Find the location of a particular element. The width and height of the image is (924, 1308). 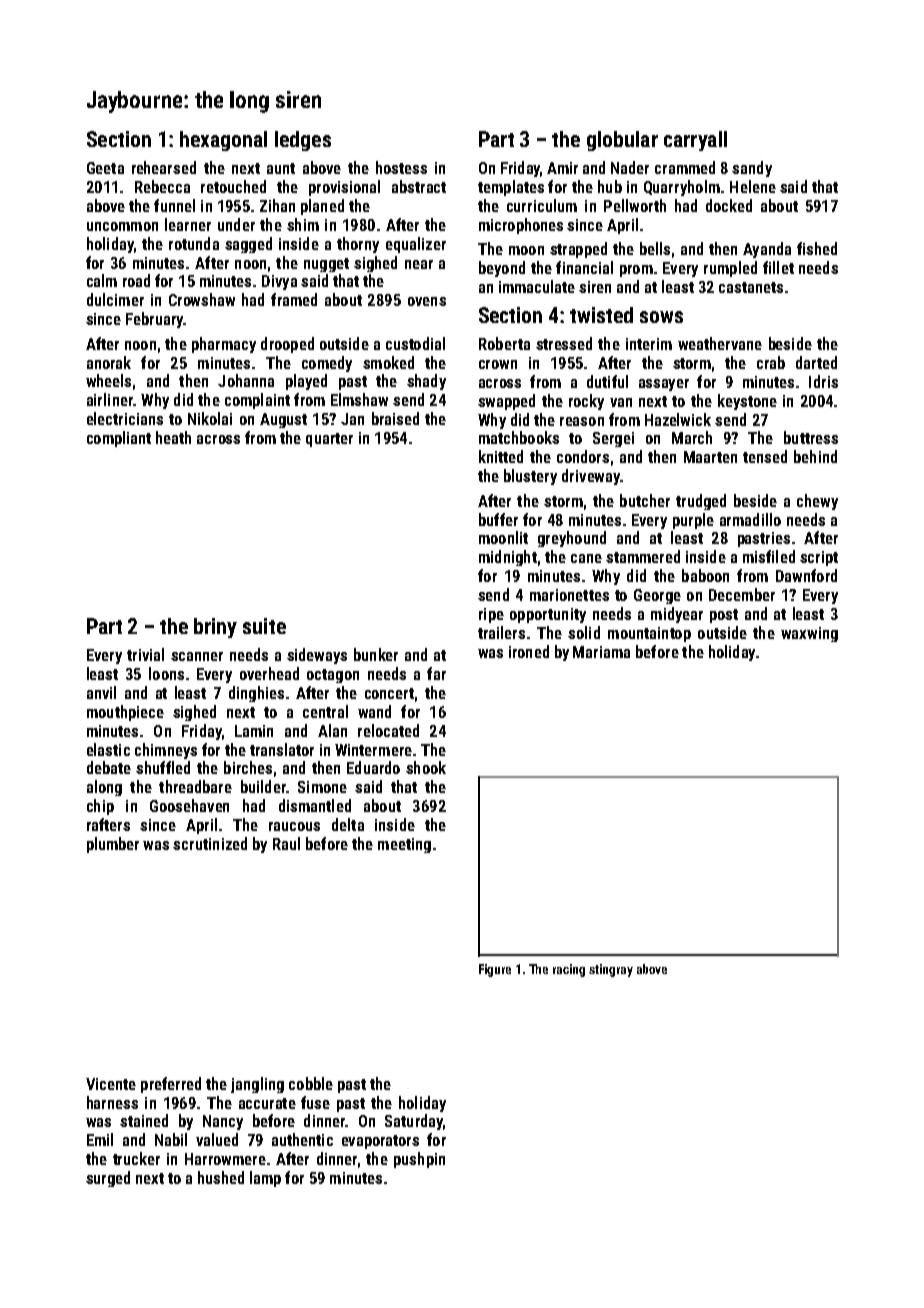

hexagonal is located at coordinates (223, 141).
